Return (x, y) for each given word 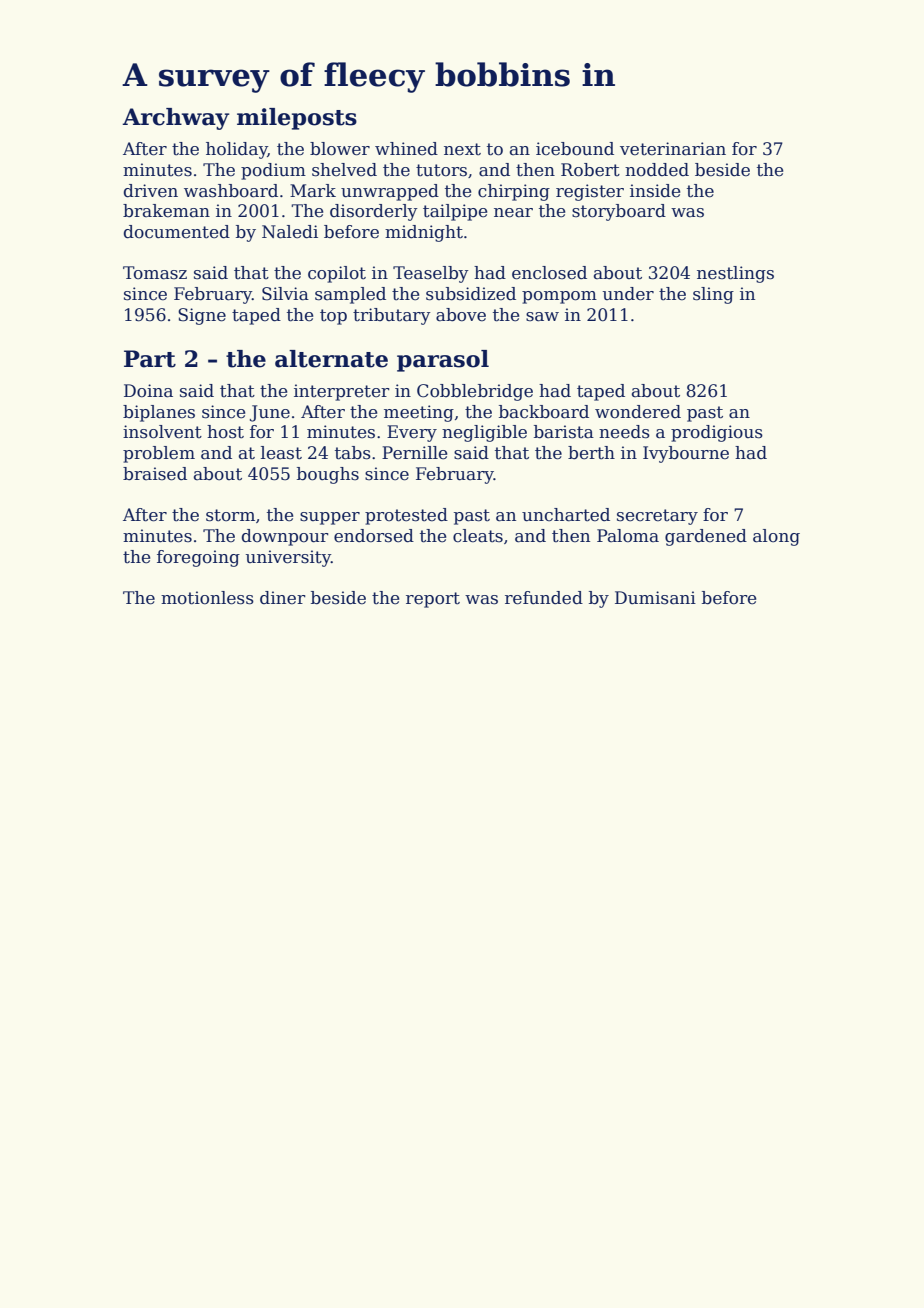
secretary (657, 517)
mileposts (297, 119)
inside (655, 191)
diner (283, 598)
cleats (478, 536)
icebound (575, 149)
